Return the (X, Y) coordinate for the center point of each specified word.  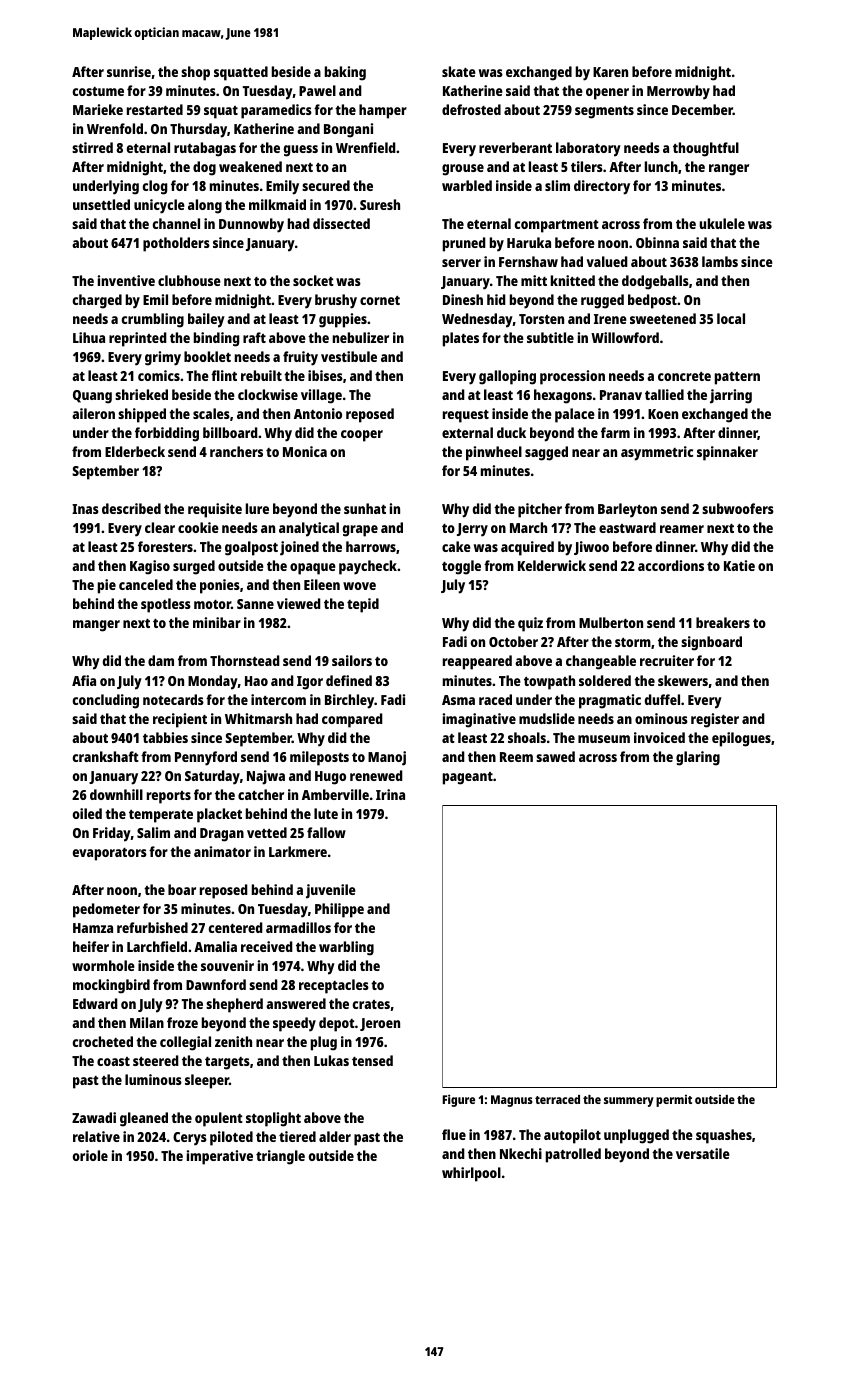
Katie (739, 565)
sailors (352, 660)
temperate (161, 816)
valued (607, 261)
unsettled (101, 204)
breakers (723, 622)
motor (212, 604)
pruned (464, 244)
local (731, 318)
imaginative (479, 720)
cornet (380, 300)
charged (97, 301)
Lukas (331, 1060)
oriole (90, 1155)
